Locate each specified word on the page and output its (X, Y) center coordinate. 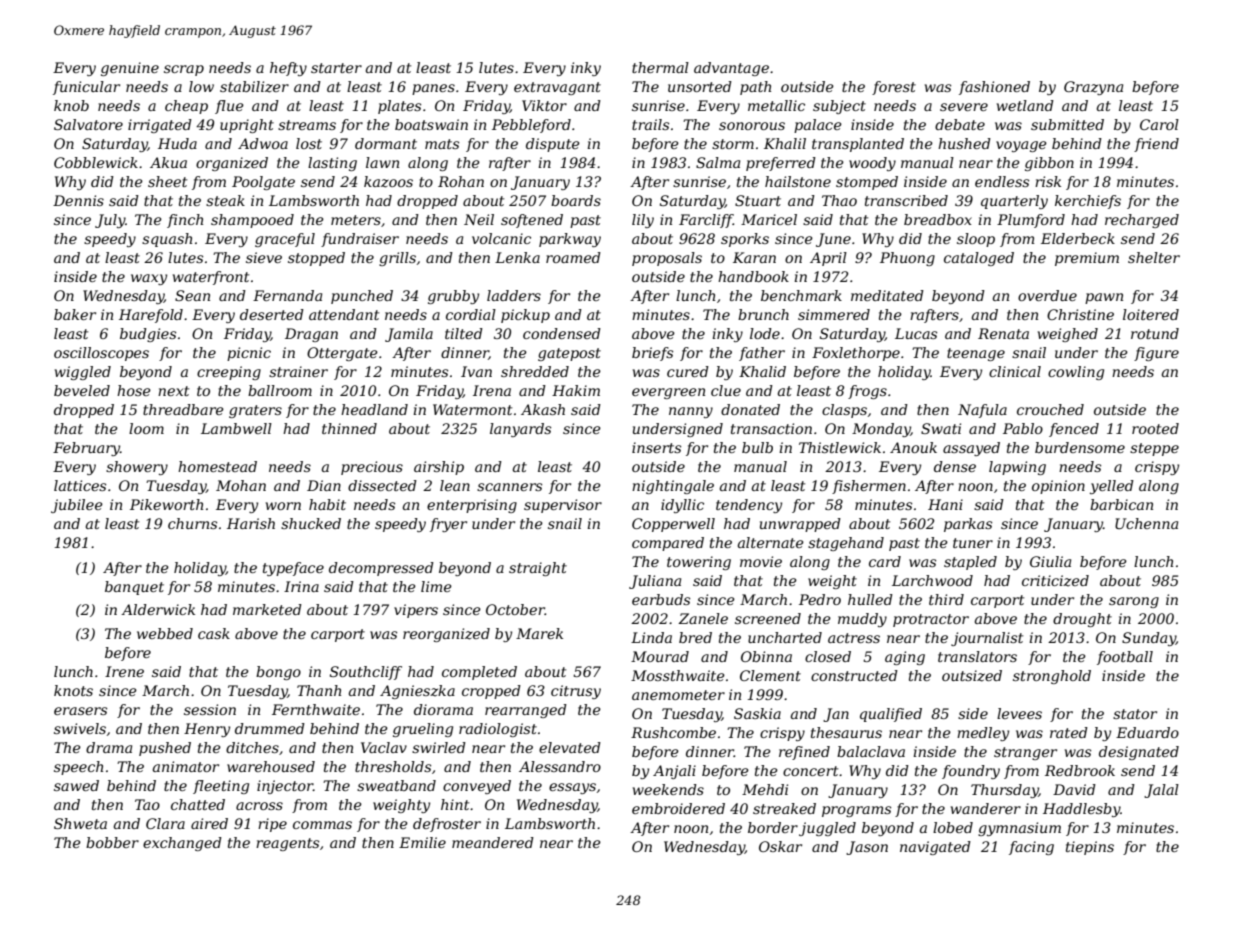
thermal (660, 67)
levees (1019, 713)
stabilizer (254, 87)
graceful (285, 240)
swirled (439, 747)
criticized (1055, 581)
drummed (270, 728)
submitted (1067, 124)
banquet (134, 588)
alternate (771, 542)
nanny (691, 412)
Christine (1080, 314)
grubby (453, 297)
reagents (287, 844)
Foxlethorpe (856, 354)
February (86, 449)
